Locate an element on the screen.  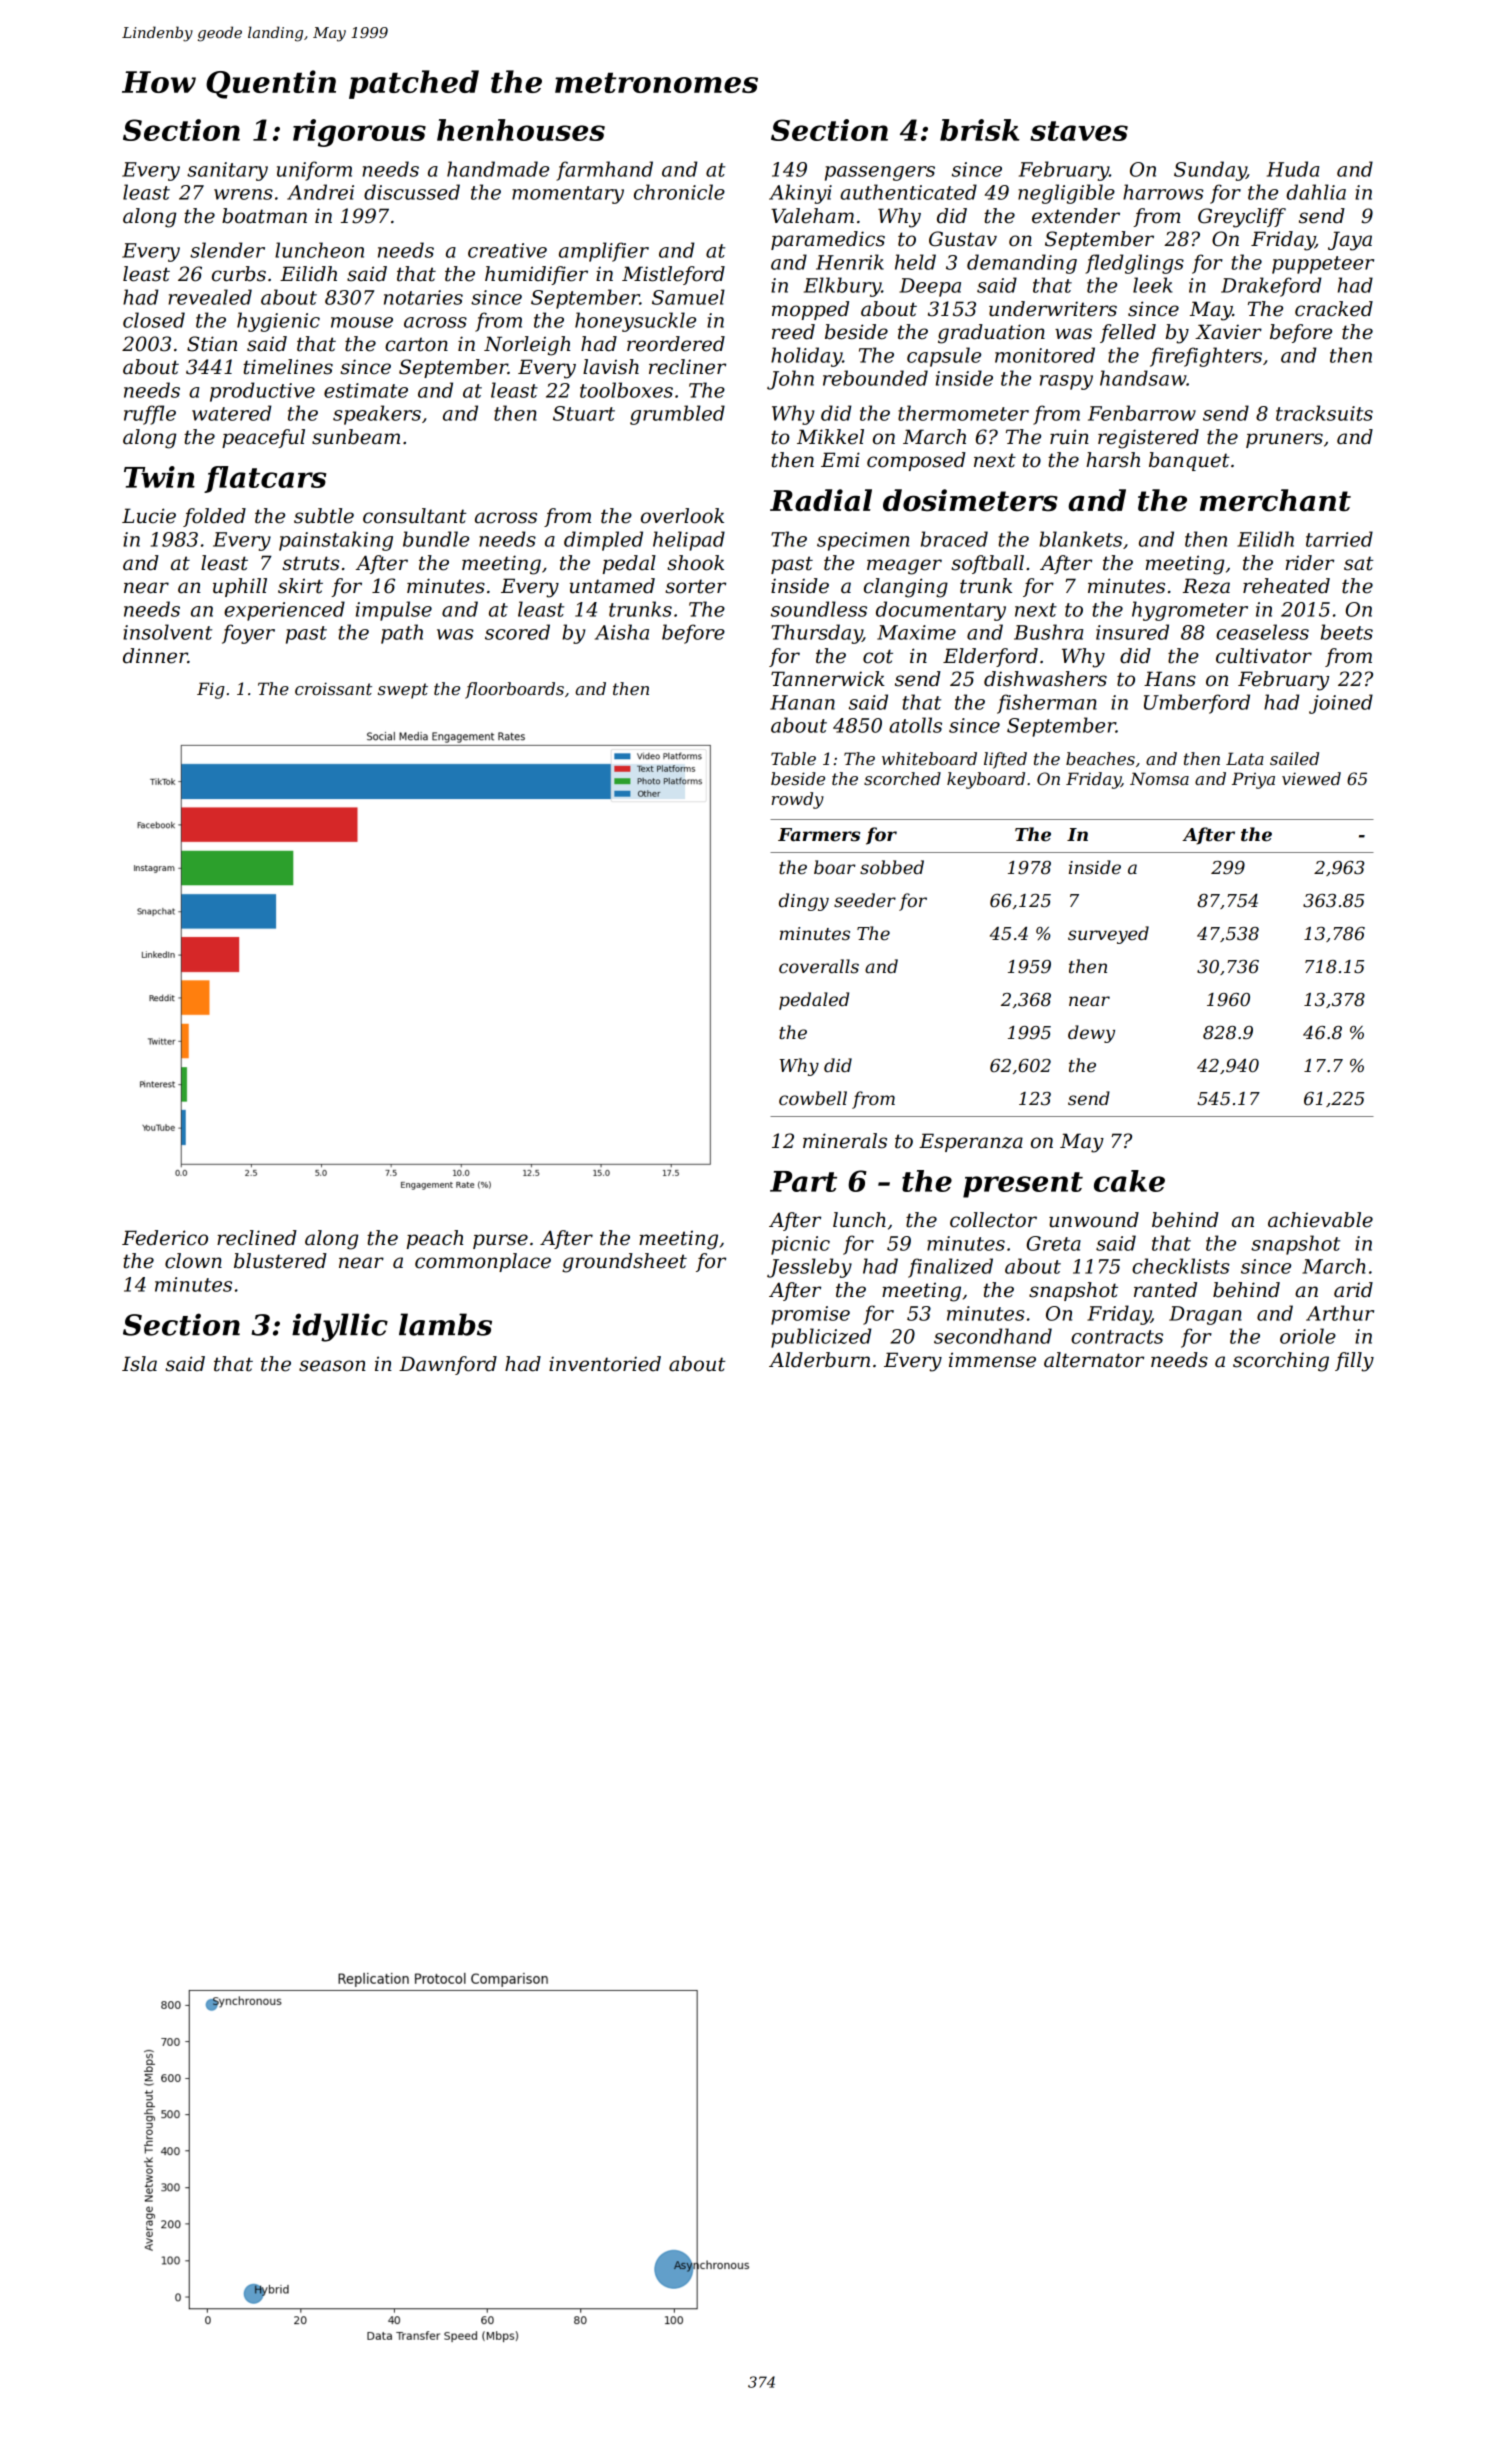
capsule is located at coordinates (944, 357).
